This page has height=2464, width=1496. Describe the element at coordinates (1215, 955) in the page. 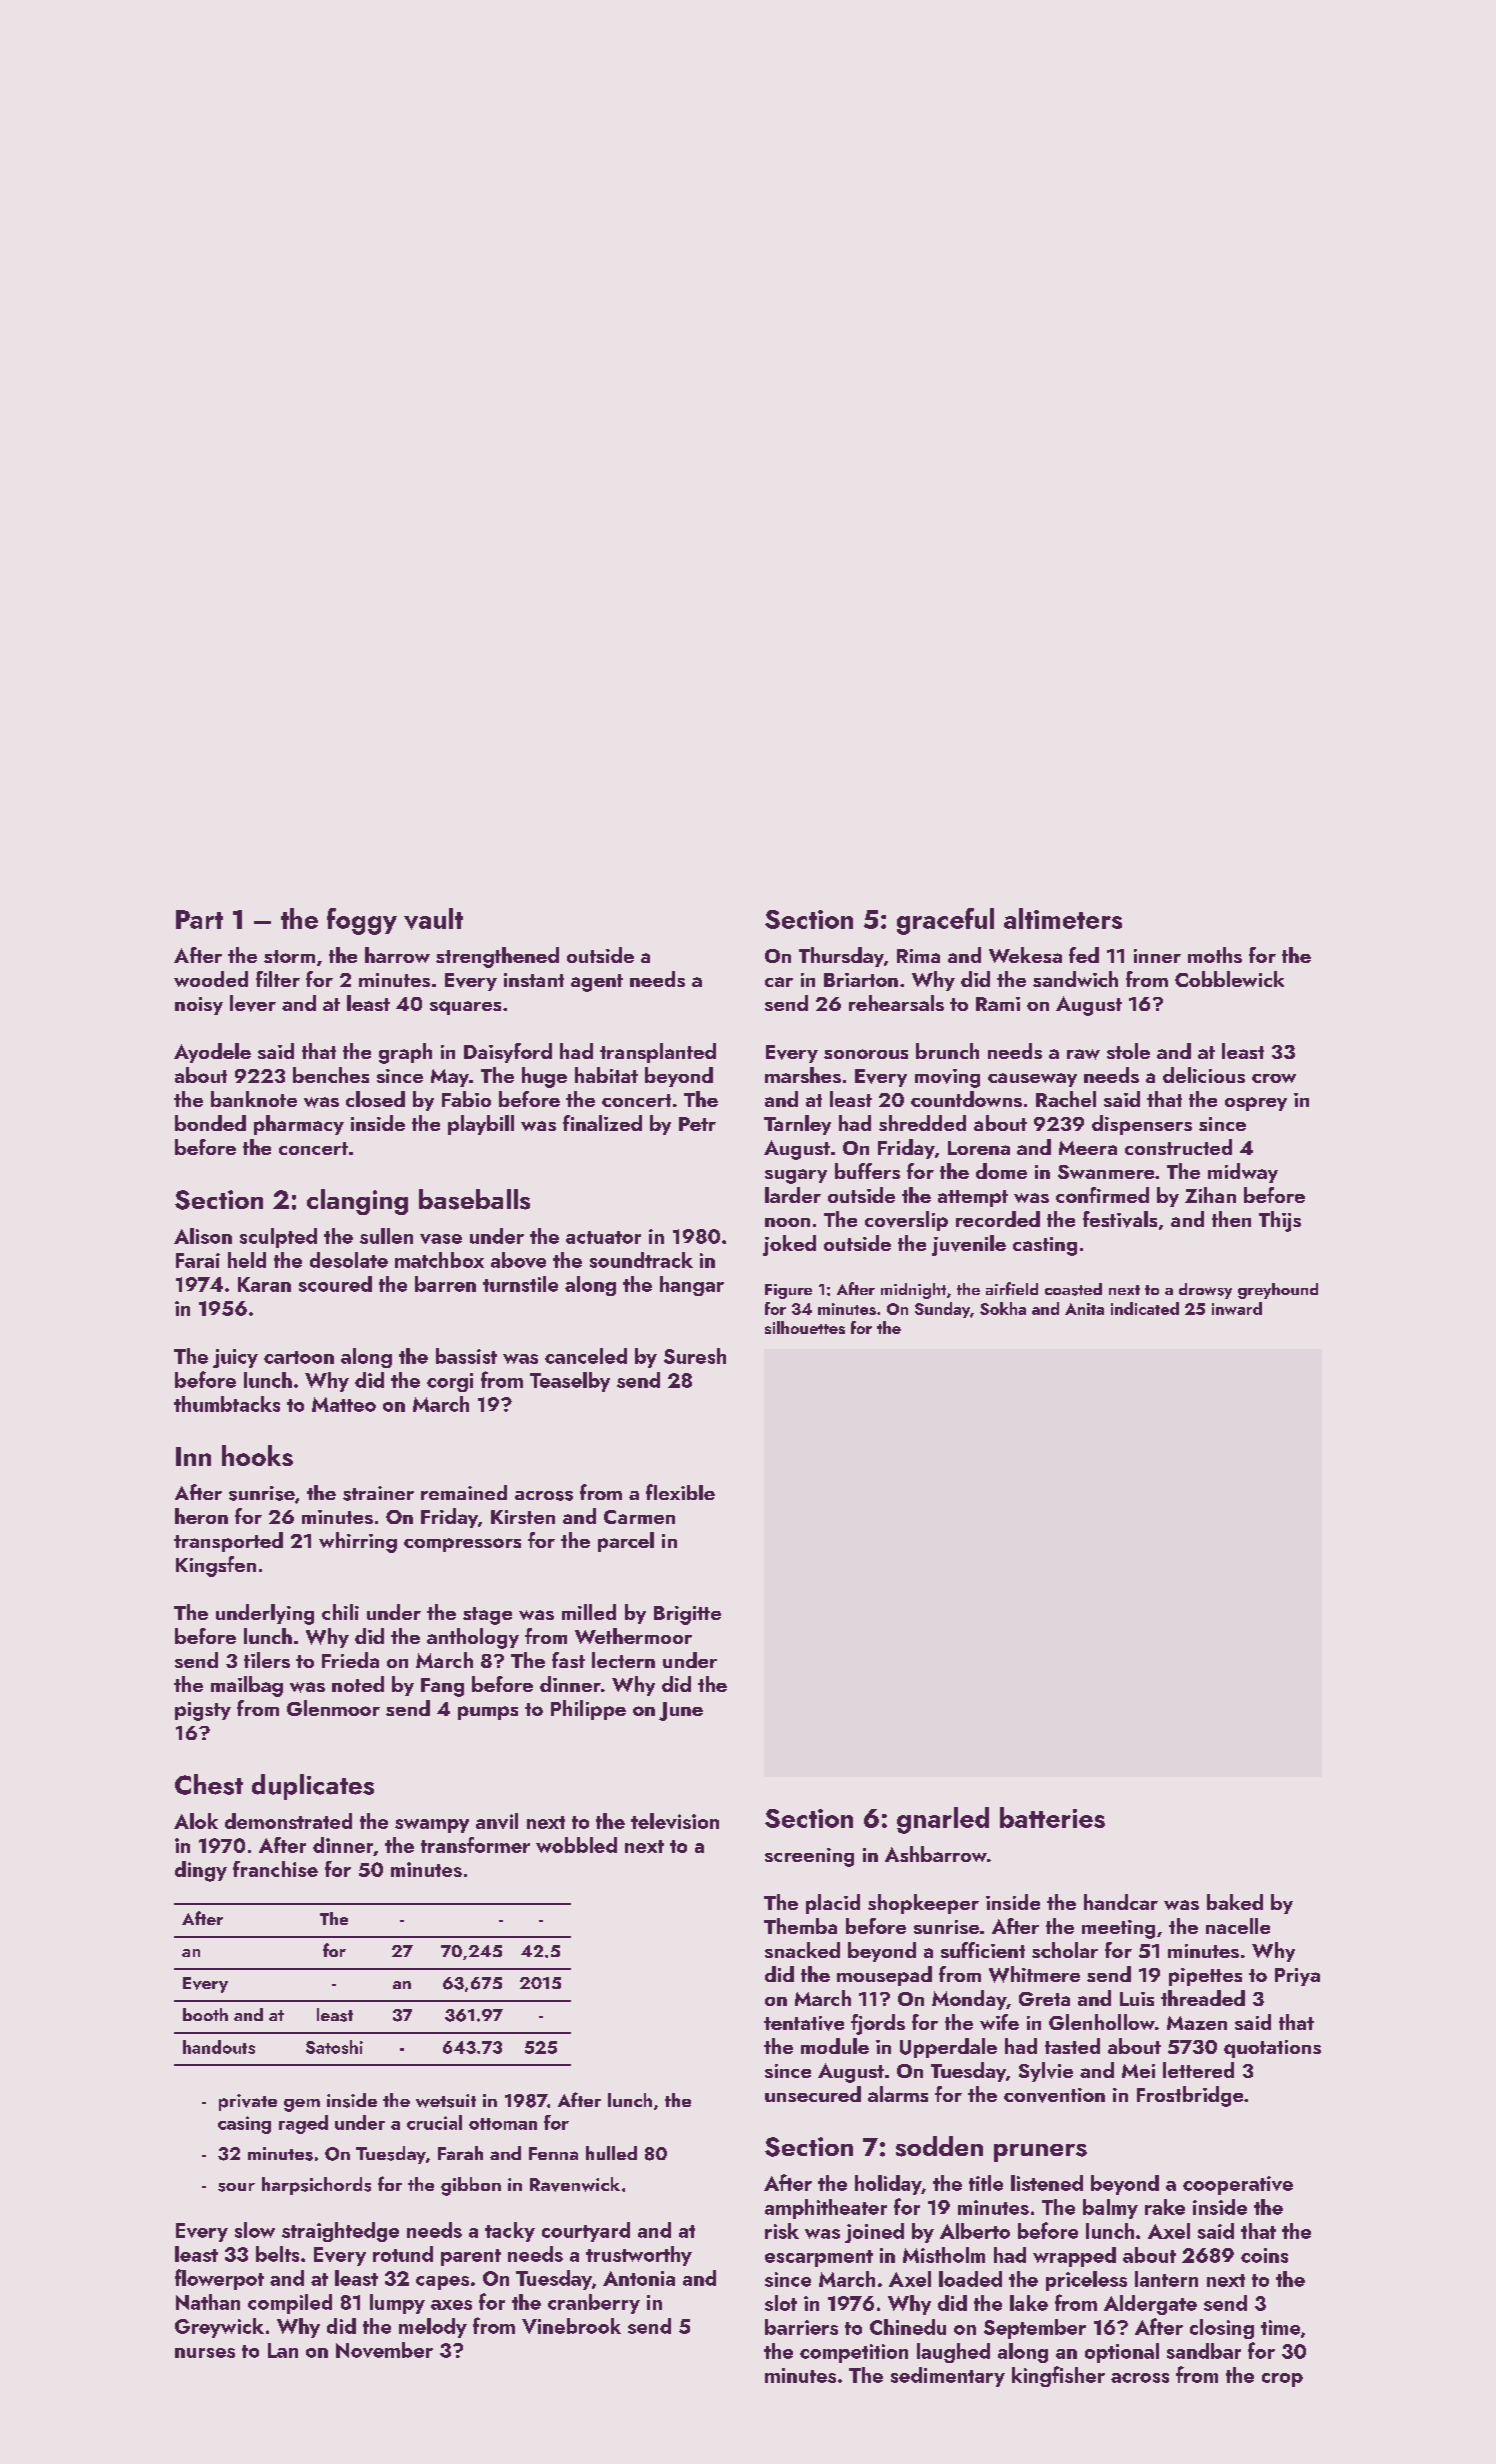

I see `moths` at that location.
